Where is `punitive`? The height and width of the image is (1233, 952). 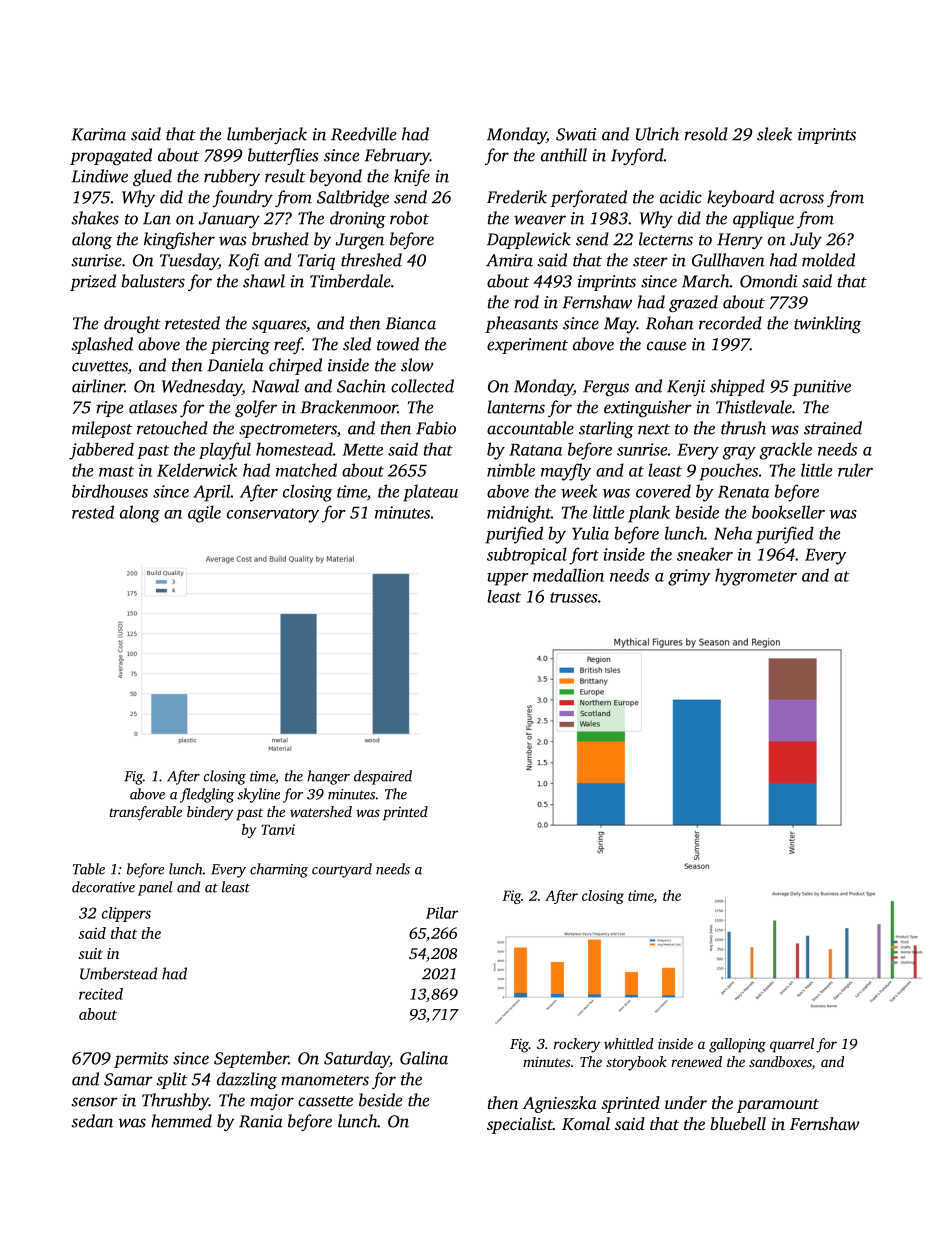 punitive is located at coordinates (821, 388).
